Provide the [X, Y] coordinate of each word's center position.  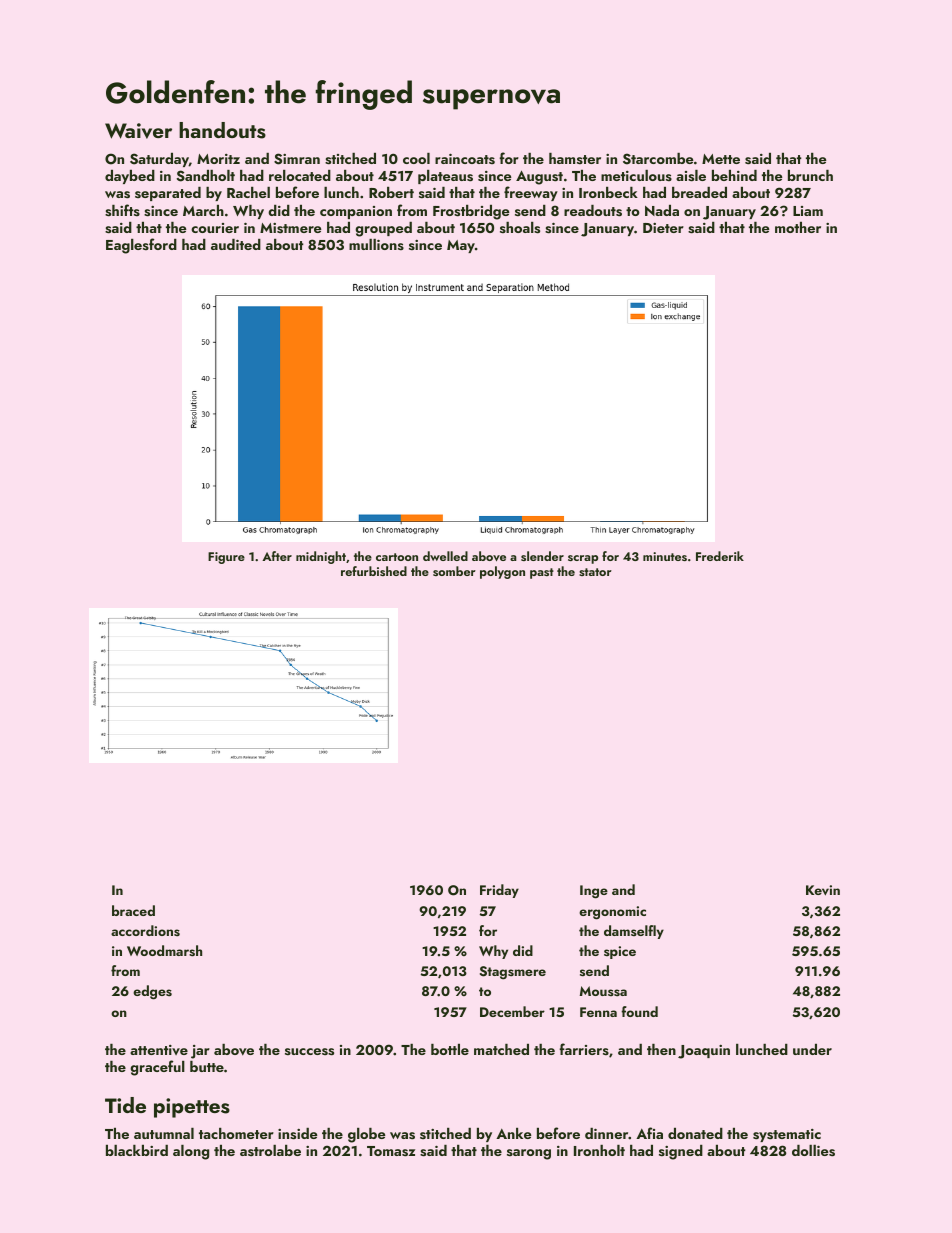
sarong [529, 1154]
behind [734, 175]
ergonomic [612, 913]
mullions [376, 244]
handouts [222, 130]
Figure [226, 558]
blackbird [137, 1150]
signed [681, 1152]
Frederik [720, 556]
